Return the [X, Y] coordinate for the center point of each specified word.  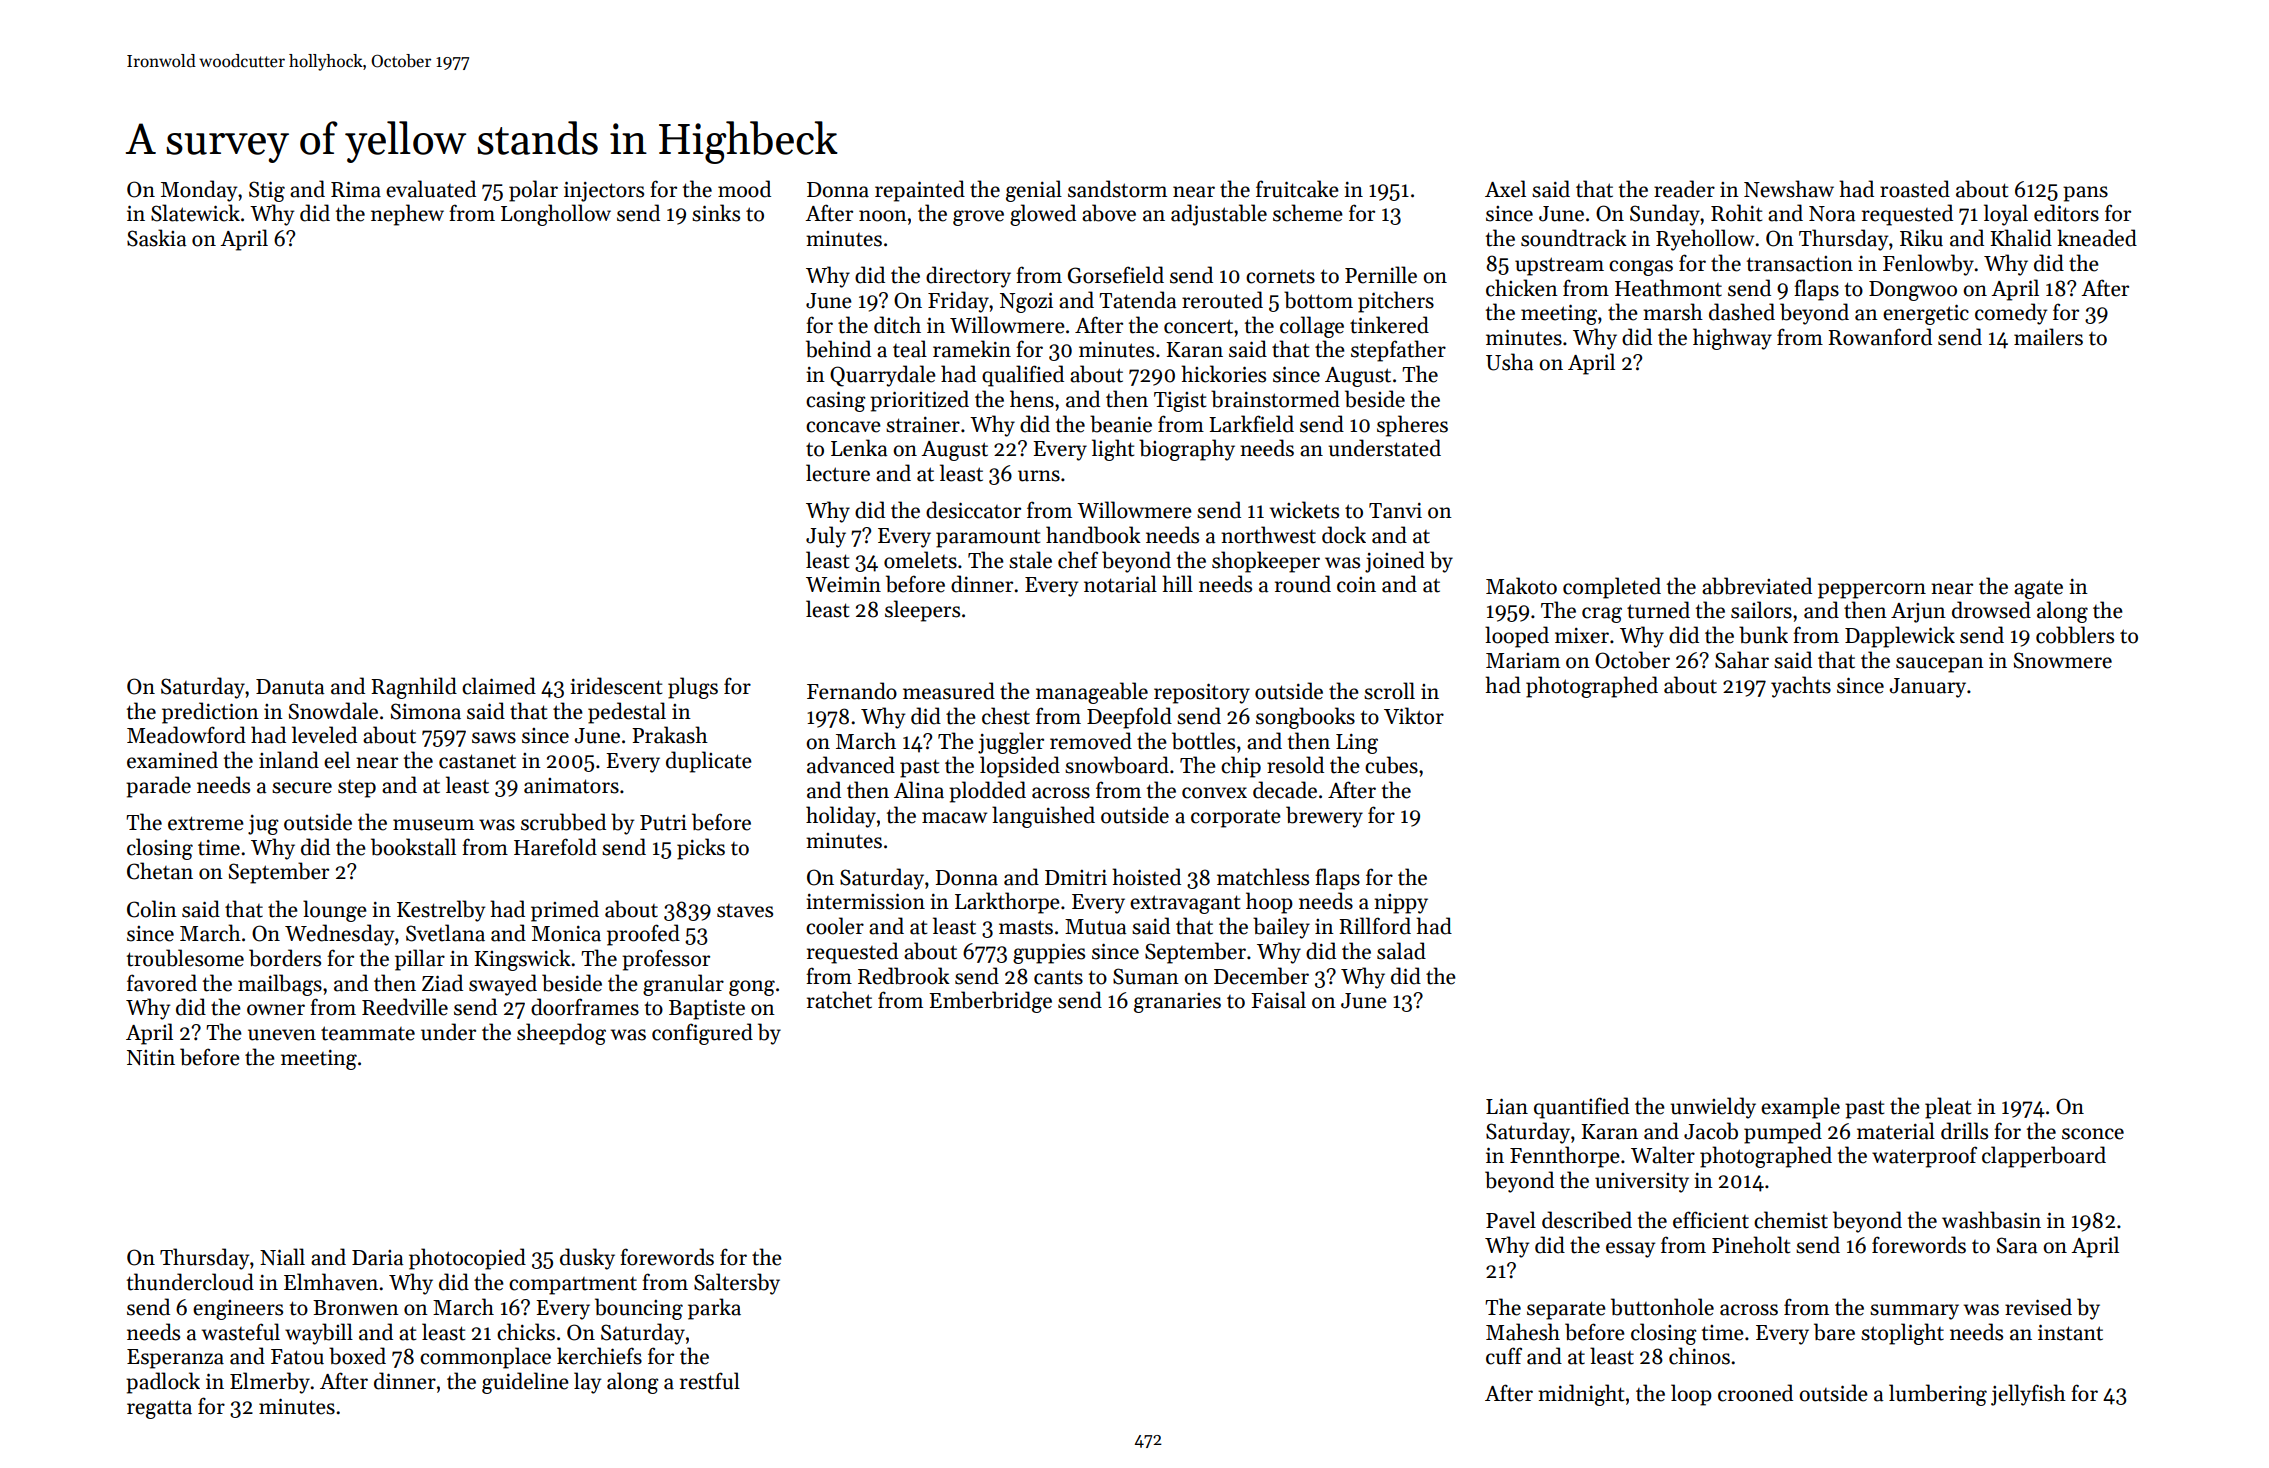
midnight [1581, 1395]
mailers [2048, 337]
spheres [1412, 426]
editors [2066, 213]
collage [1312, 327]
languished [1043, 817]
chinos [1699, 1356]
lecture [838, 473]
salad [1401, 951]
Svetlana [445, 933]
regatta [159, 1409]
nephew [407, 215]
